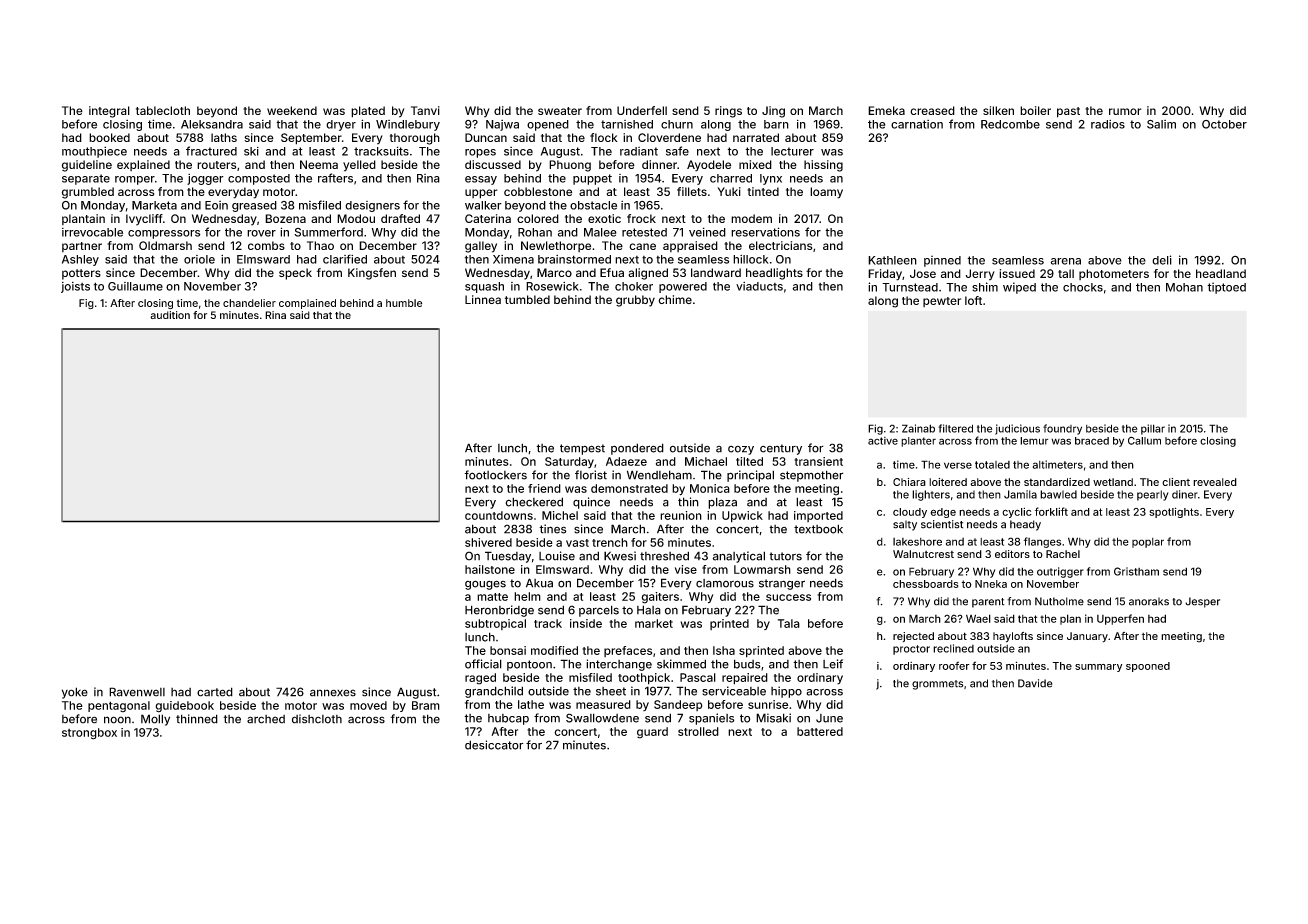  What do you see at coordinates (1148, 543) in the document?
I see `poplar` at bounding box center [1148, 543].
